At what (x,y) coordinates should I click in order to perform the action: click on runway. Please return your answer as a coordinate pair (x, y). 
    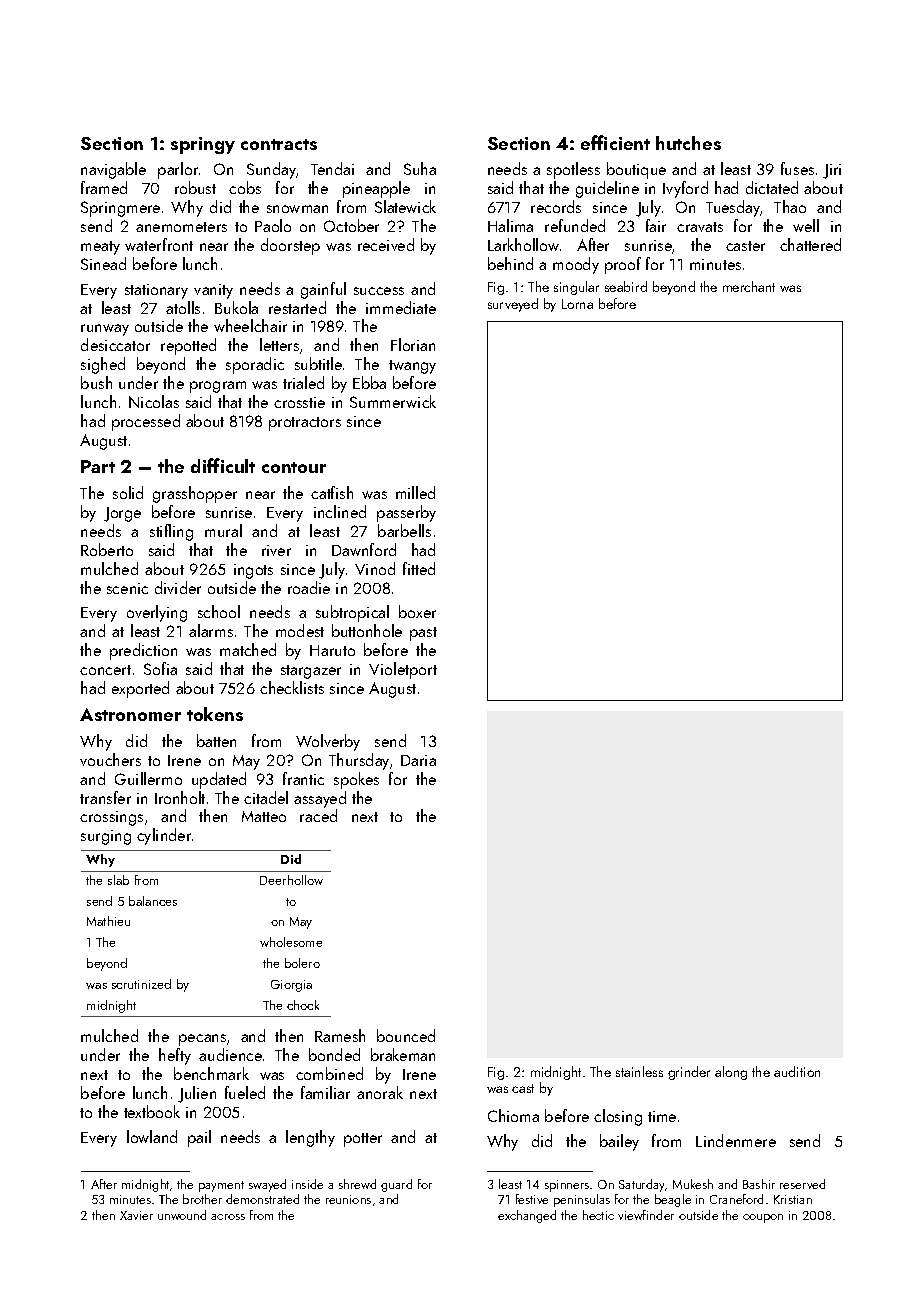
    Looking at the image, I should click on (105, 330).
